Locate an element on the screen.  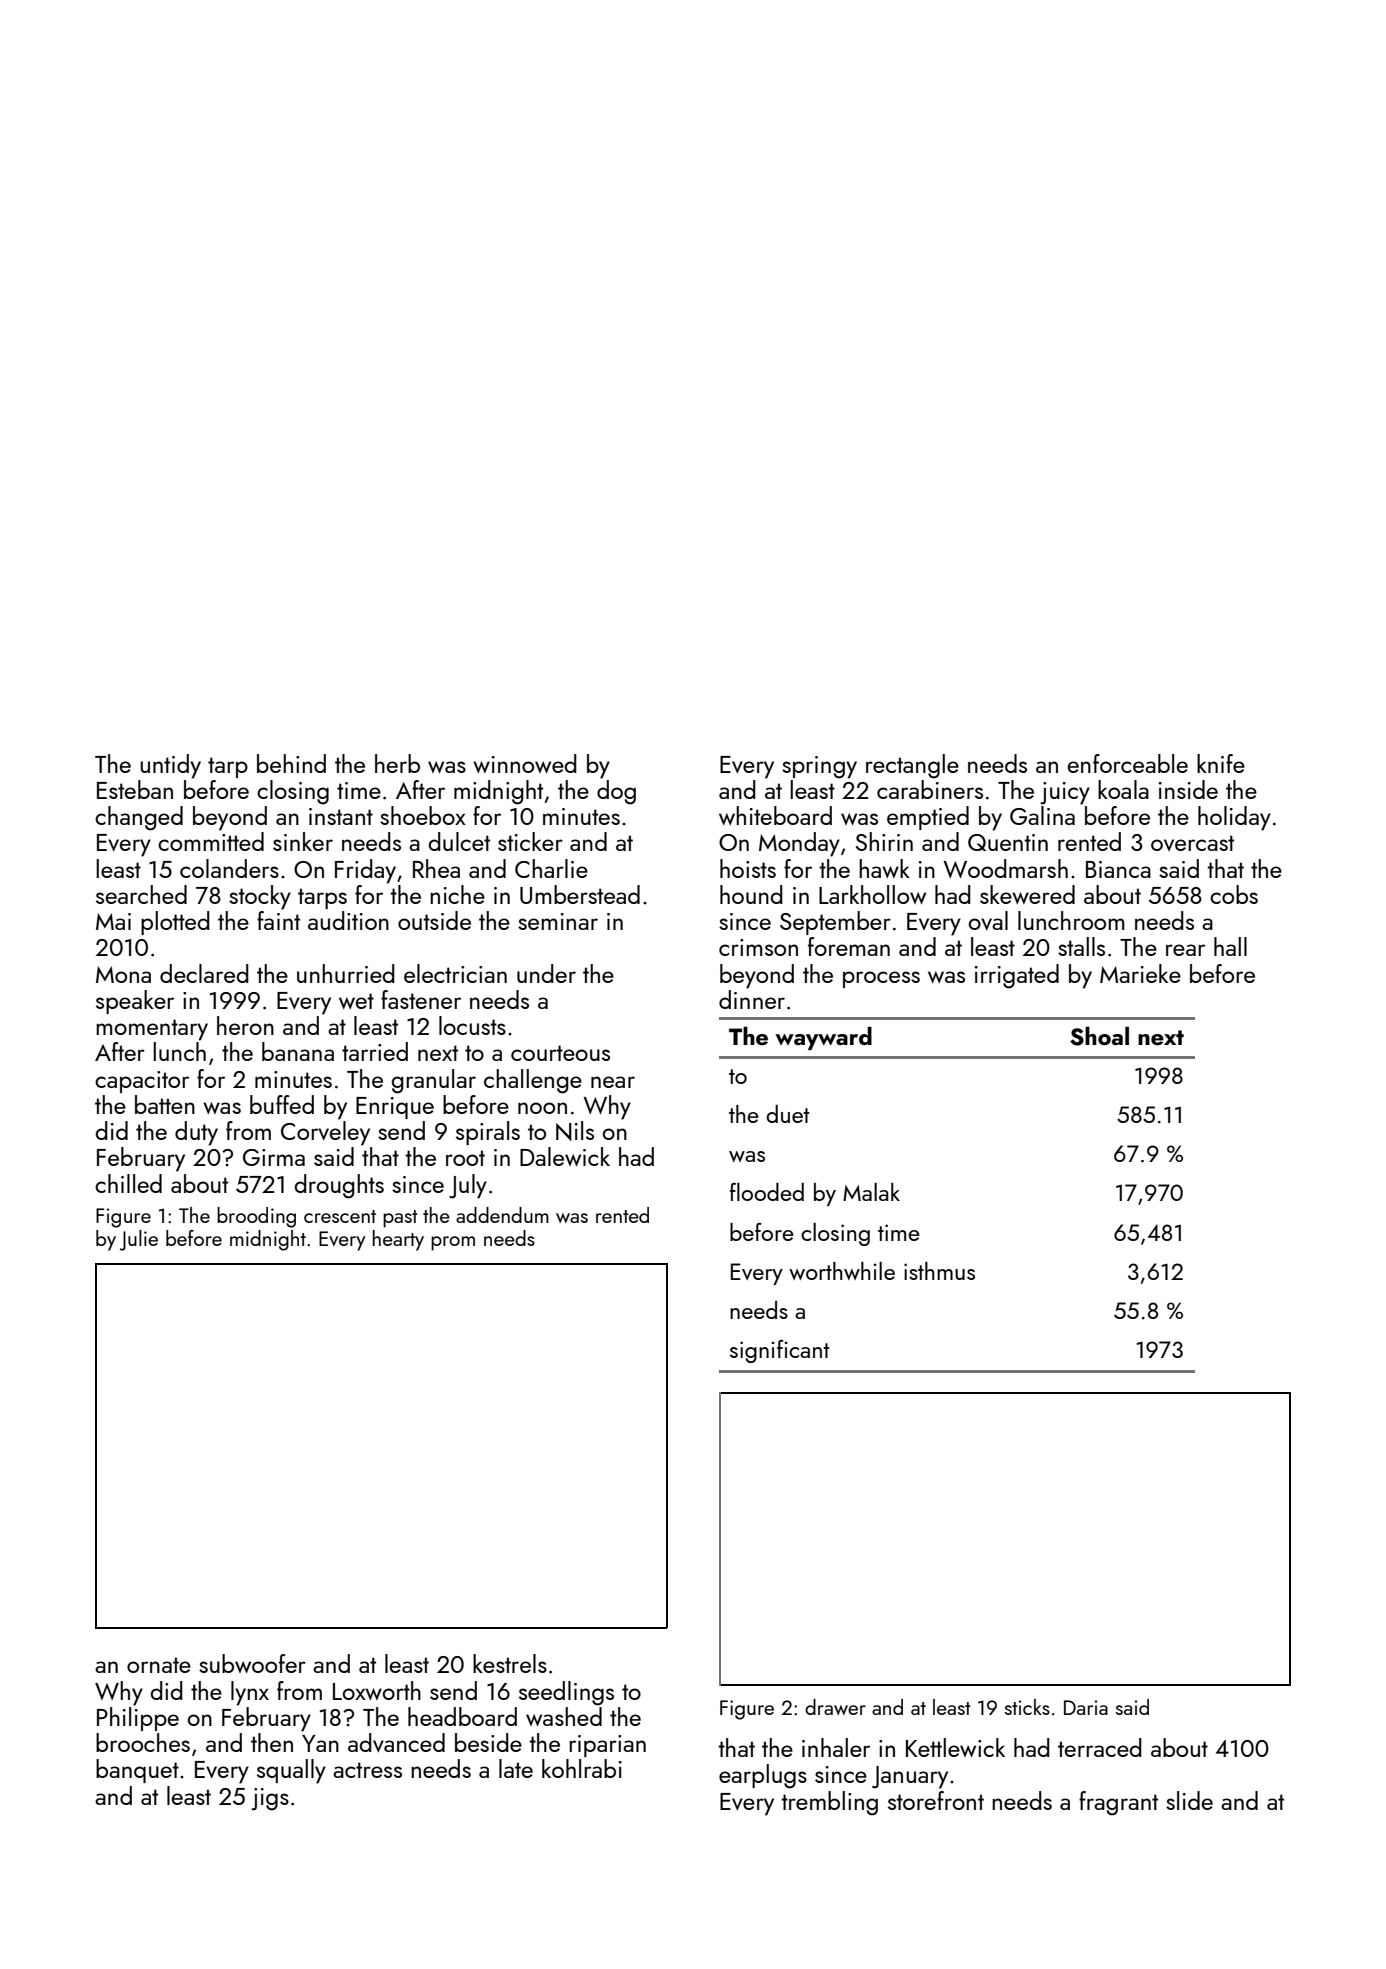
Daria is located at coordinates (1086, 1707).
